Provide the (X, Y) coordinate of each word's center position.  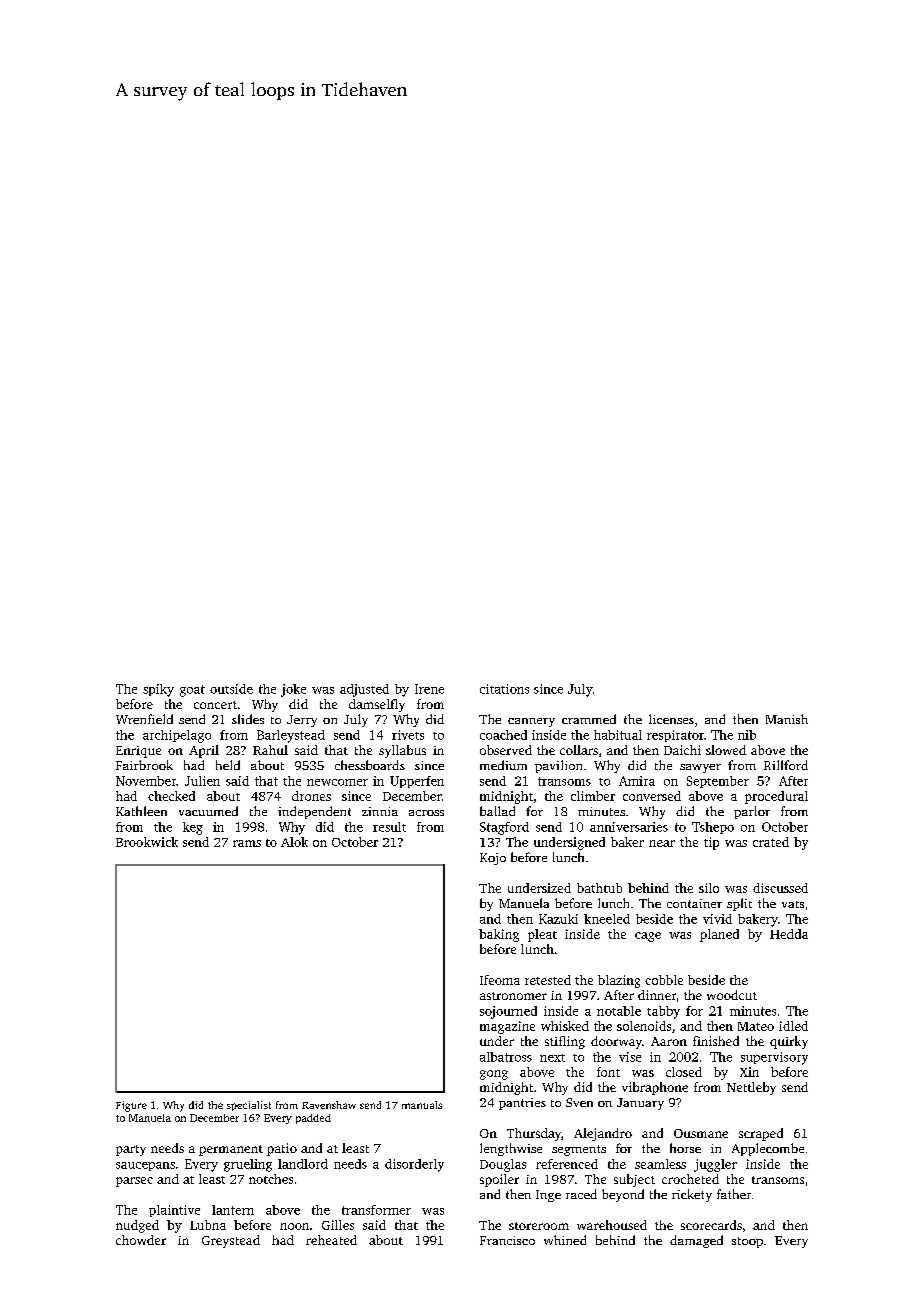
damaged (696, 1241)
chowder (141, 1240)
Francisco (507, 1240)
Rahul (270, 750)
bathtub (599, 888)
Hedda (789, 934)
